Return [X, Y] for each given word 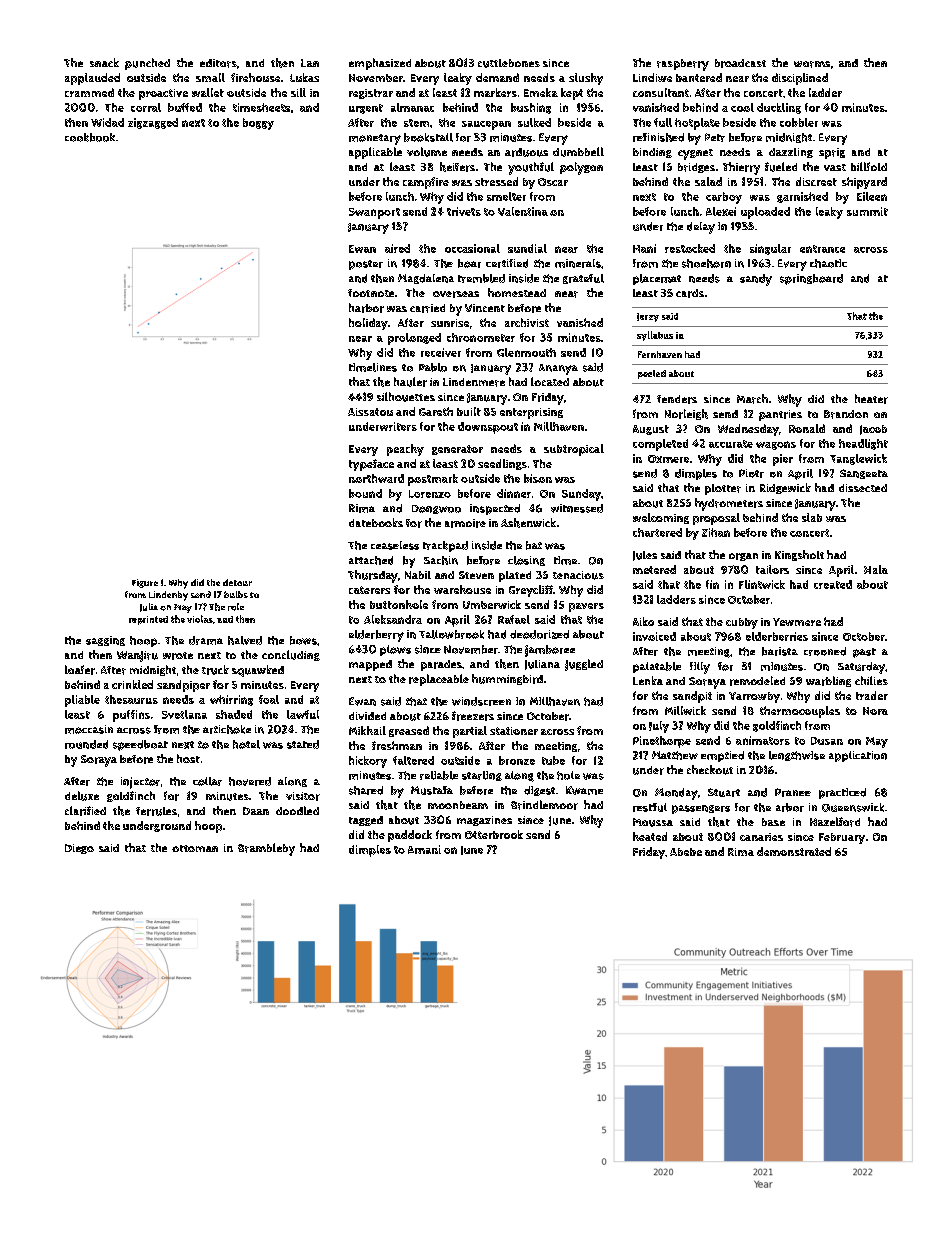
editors [218, 63]
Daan [256, 811]
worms [812, 64]
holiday [368, 324]
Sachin [441, 560]
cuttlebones [509, 63]
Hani [644, 248]
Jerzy [648, 317]
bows [303, 640]
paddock [410, 836]
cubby [742, 623]
